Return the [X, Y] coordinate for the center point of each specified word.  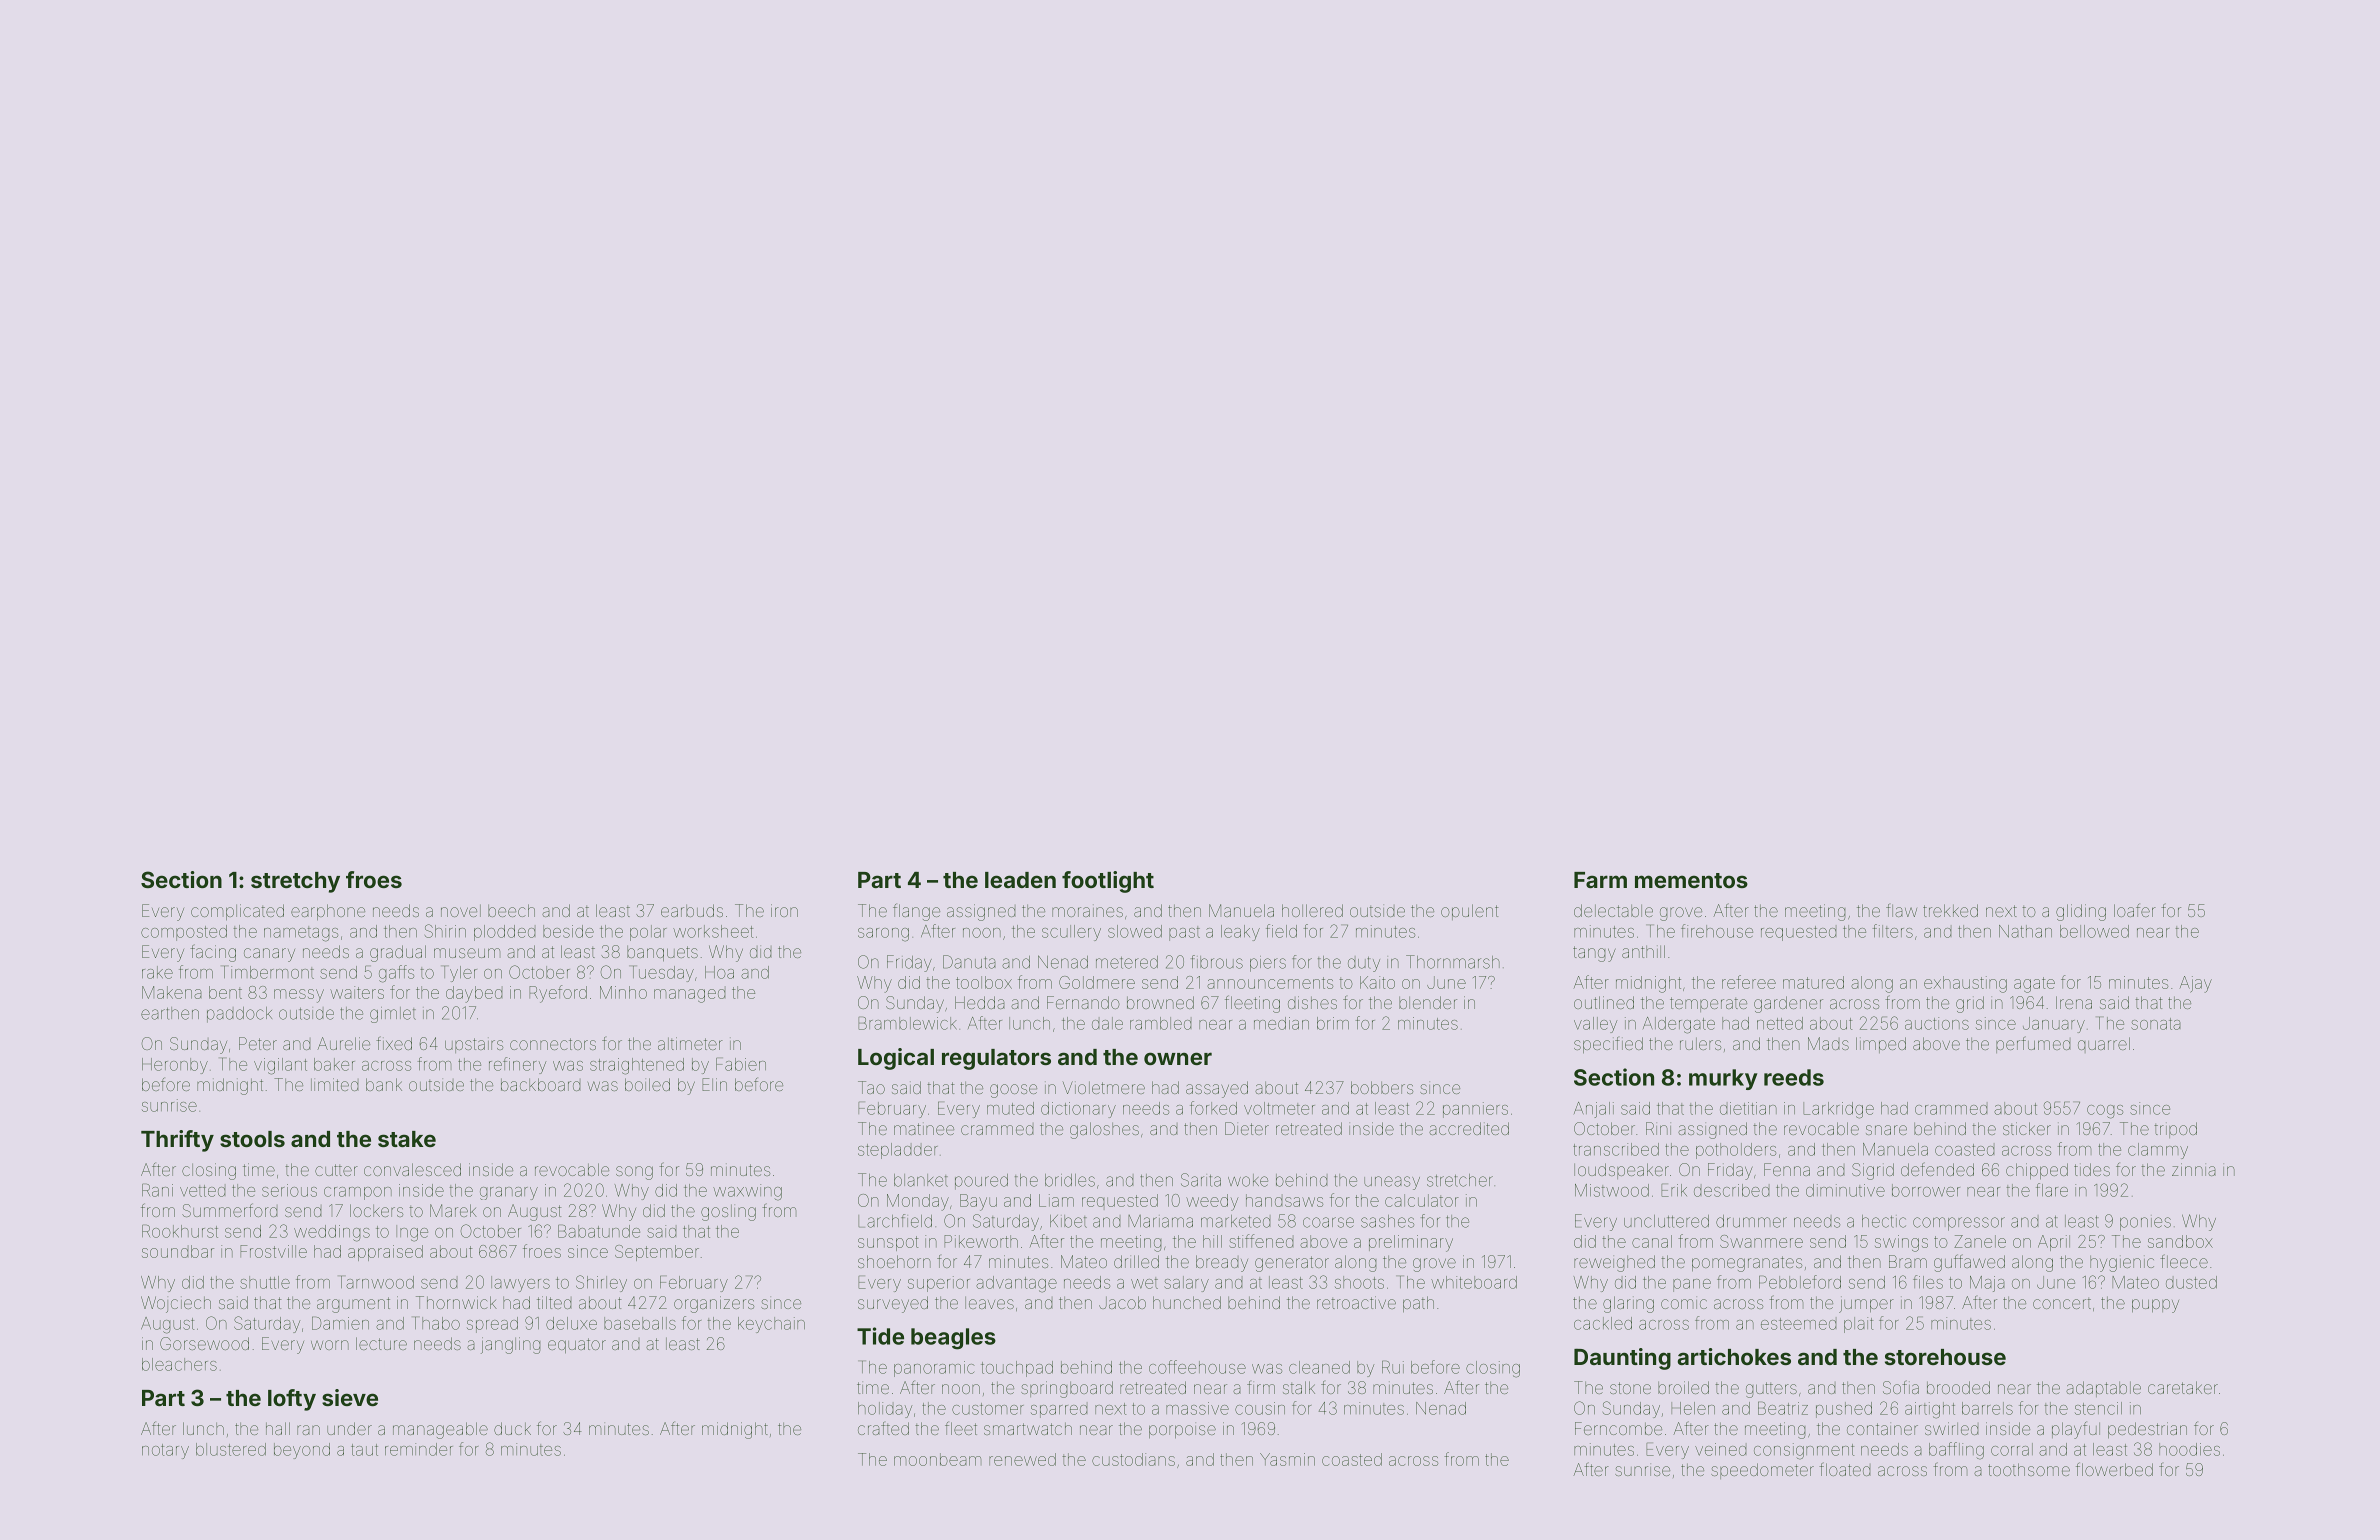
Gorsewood [204, 1343]
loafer [2135, 910]
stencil [2098, 1408]
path [1418, 1304]
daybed [474, 994]
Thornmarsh [1453, 962]
